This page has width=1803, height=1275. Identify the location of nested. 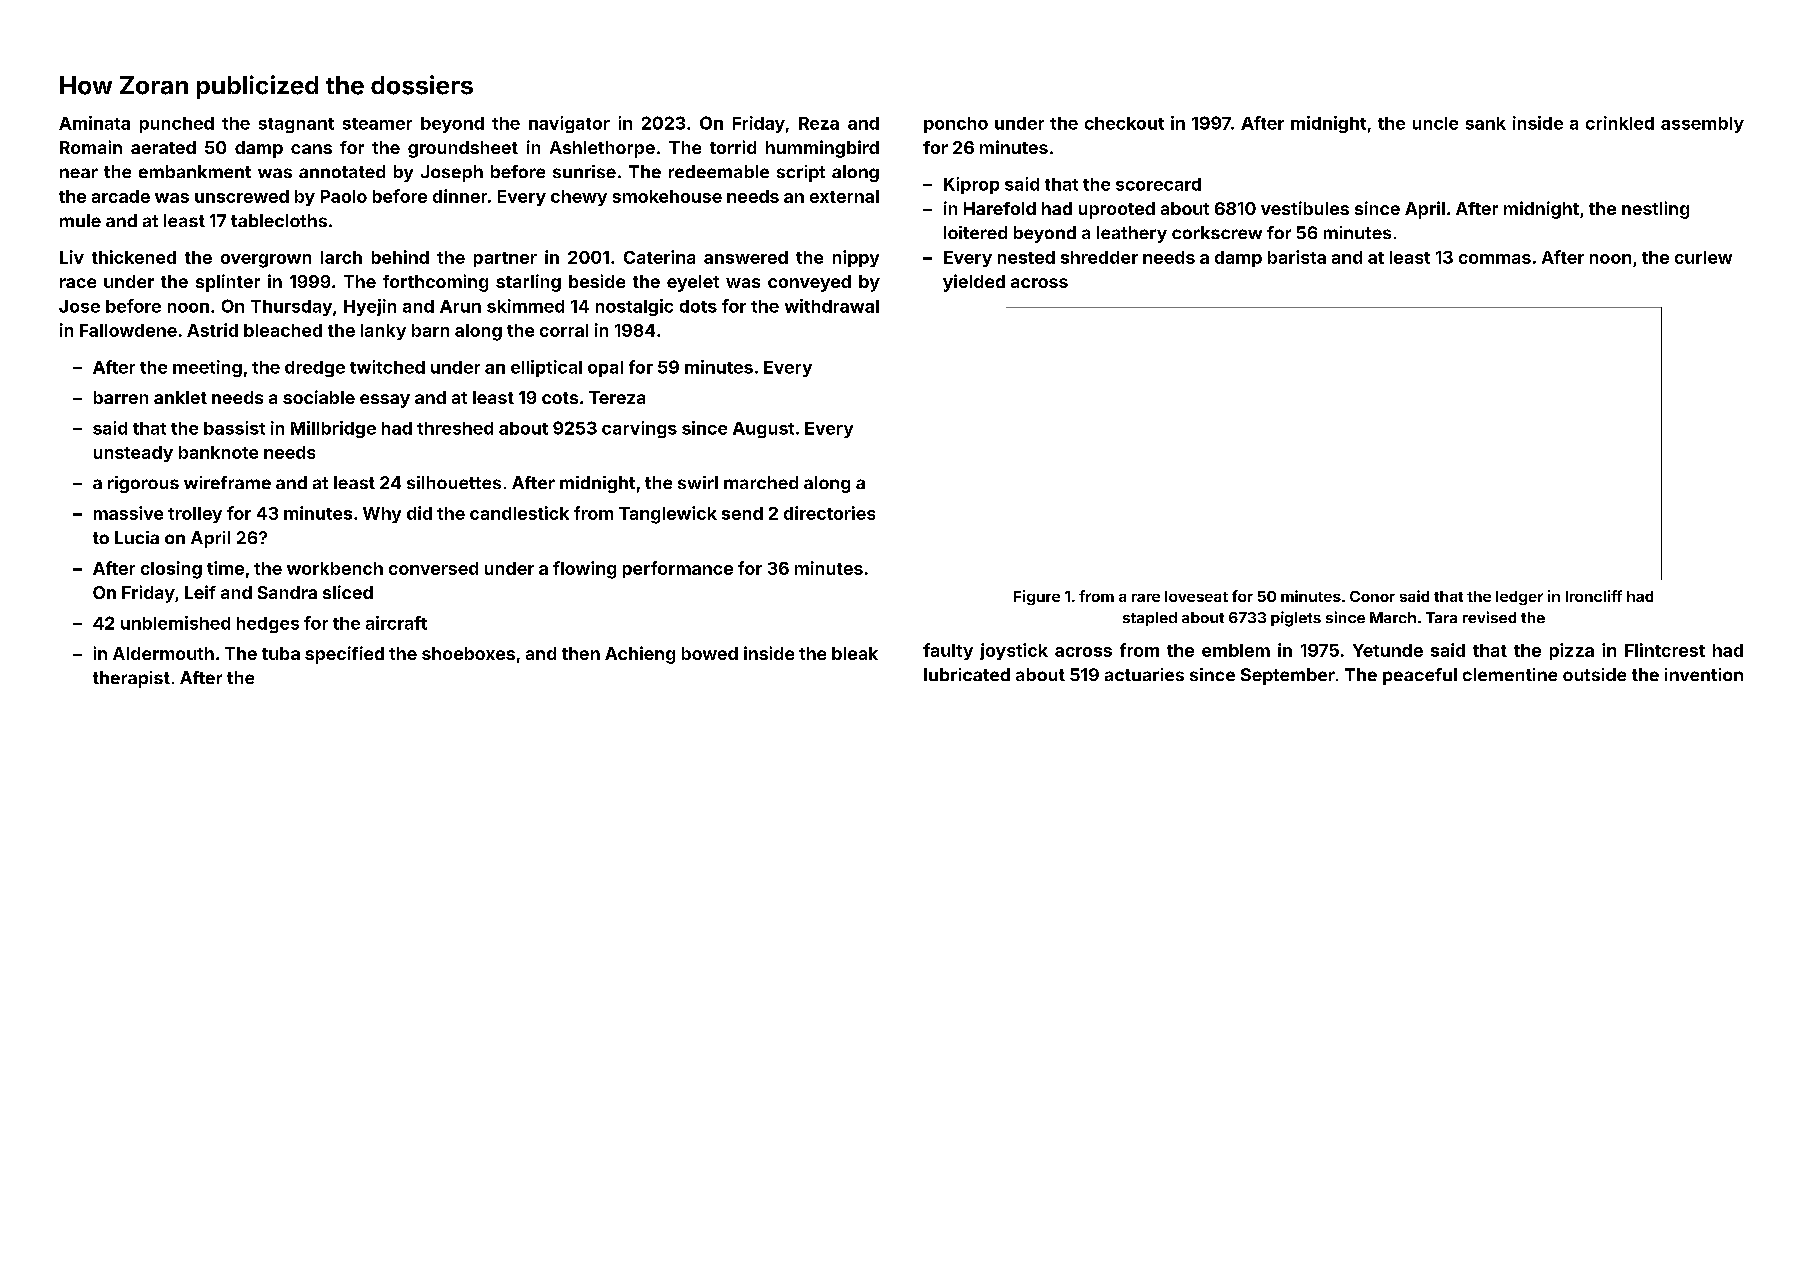
(1026, 257).
